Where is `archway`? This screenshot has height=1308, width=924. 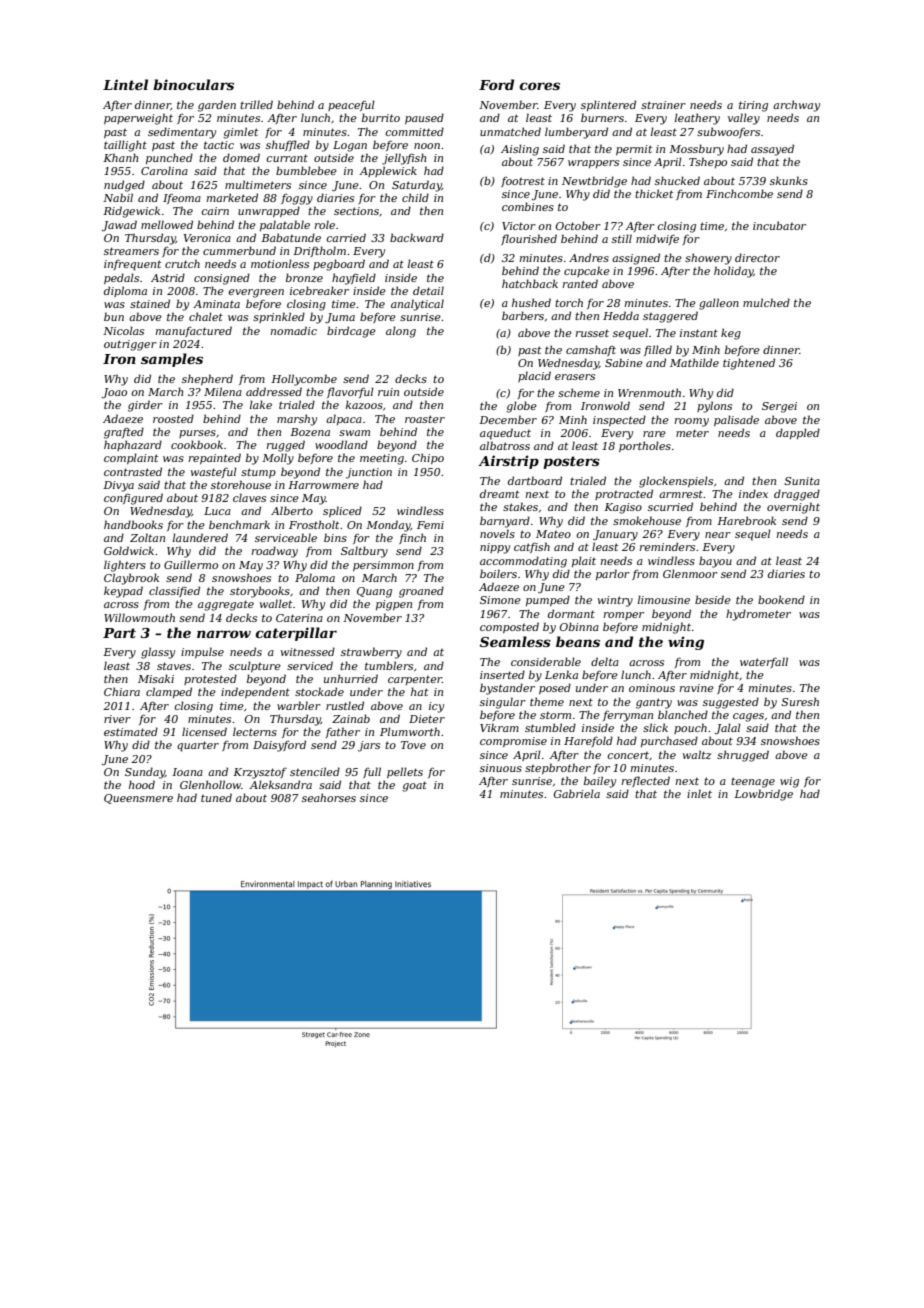
archway is located at coordinates (796, 106).
